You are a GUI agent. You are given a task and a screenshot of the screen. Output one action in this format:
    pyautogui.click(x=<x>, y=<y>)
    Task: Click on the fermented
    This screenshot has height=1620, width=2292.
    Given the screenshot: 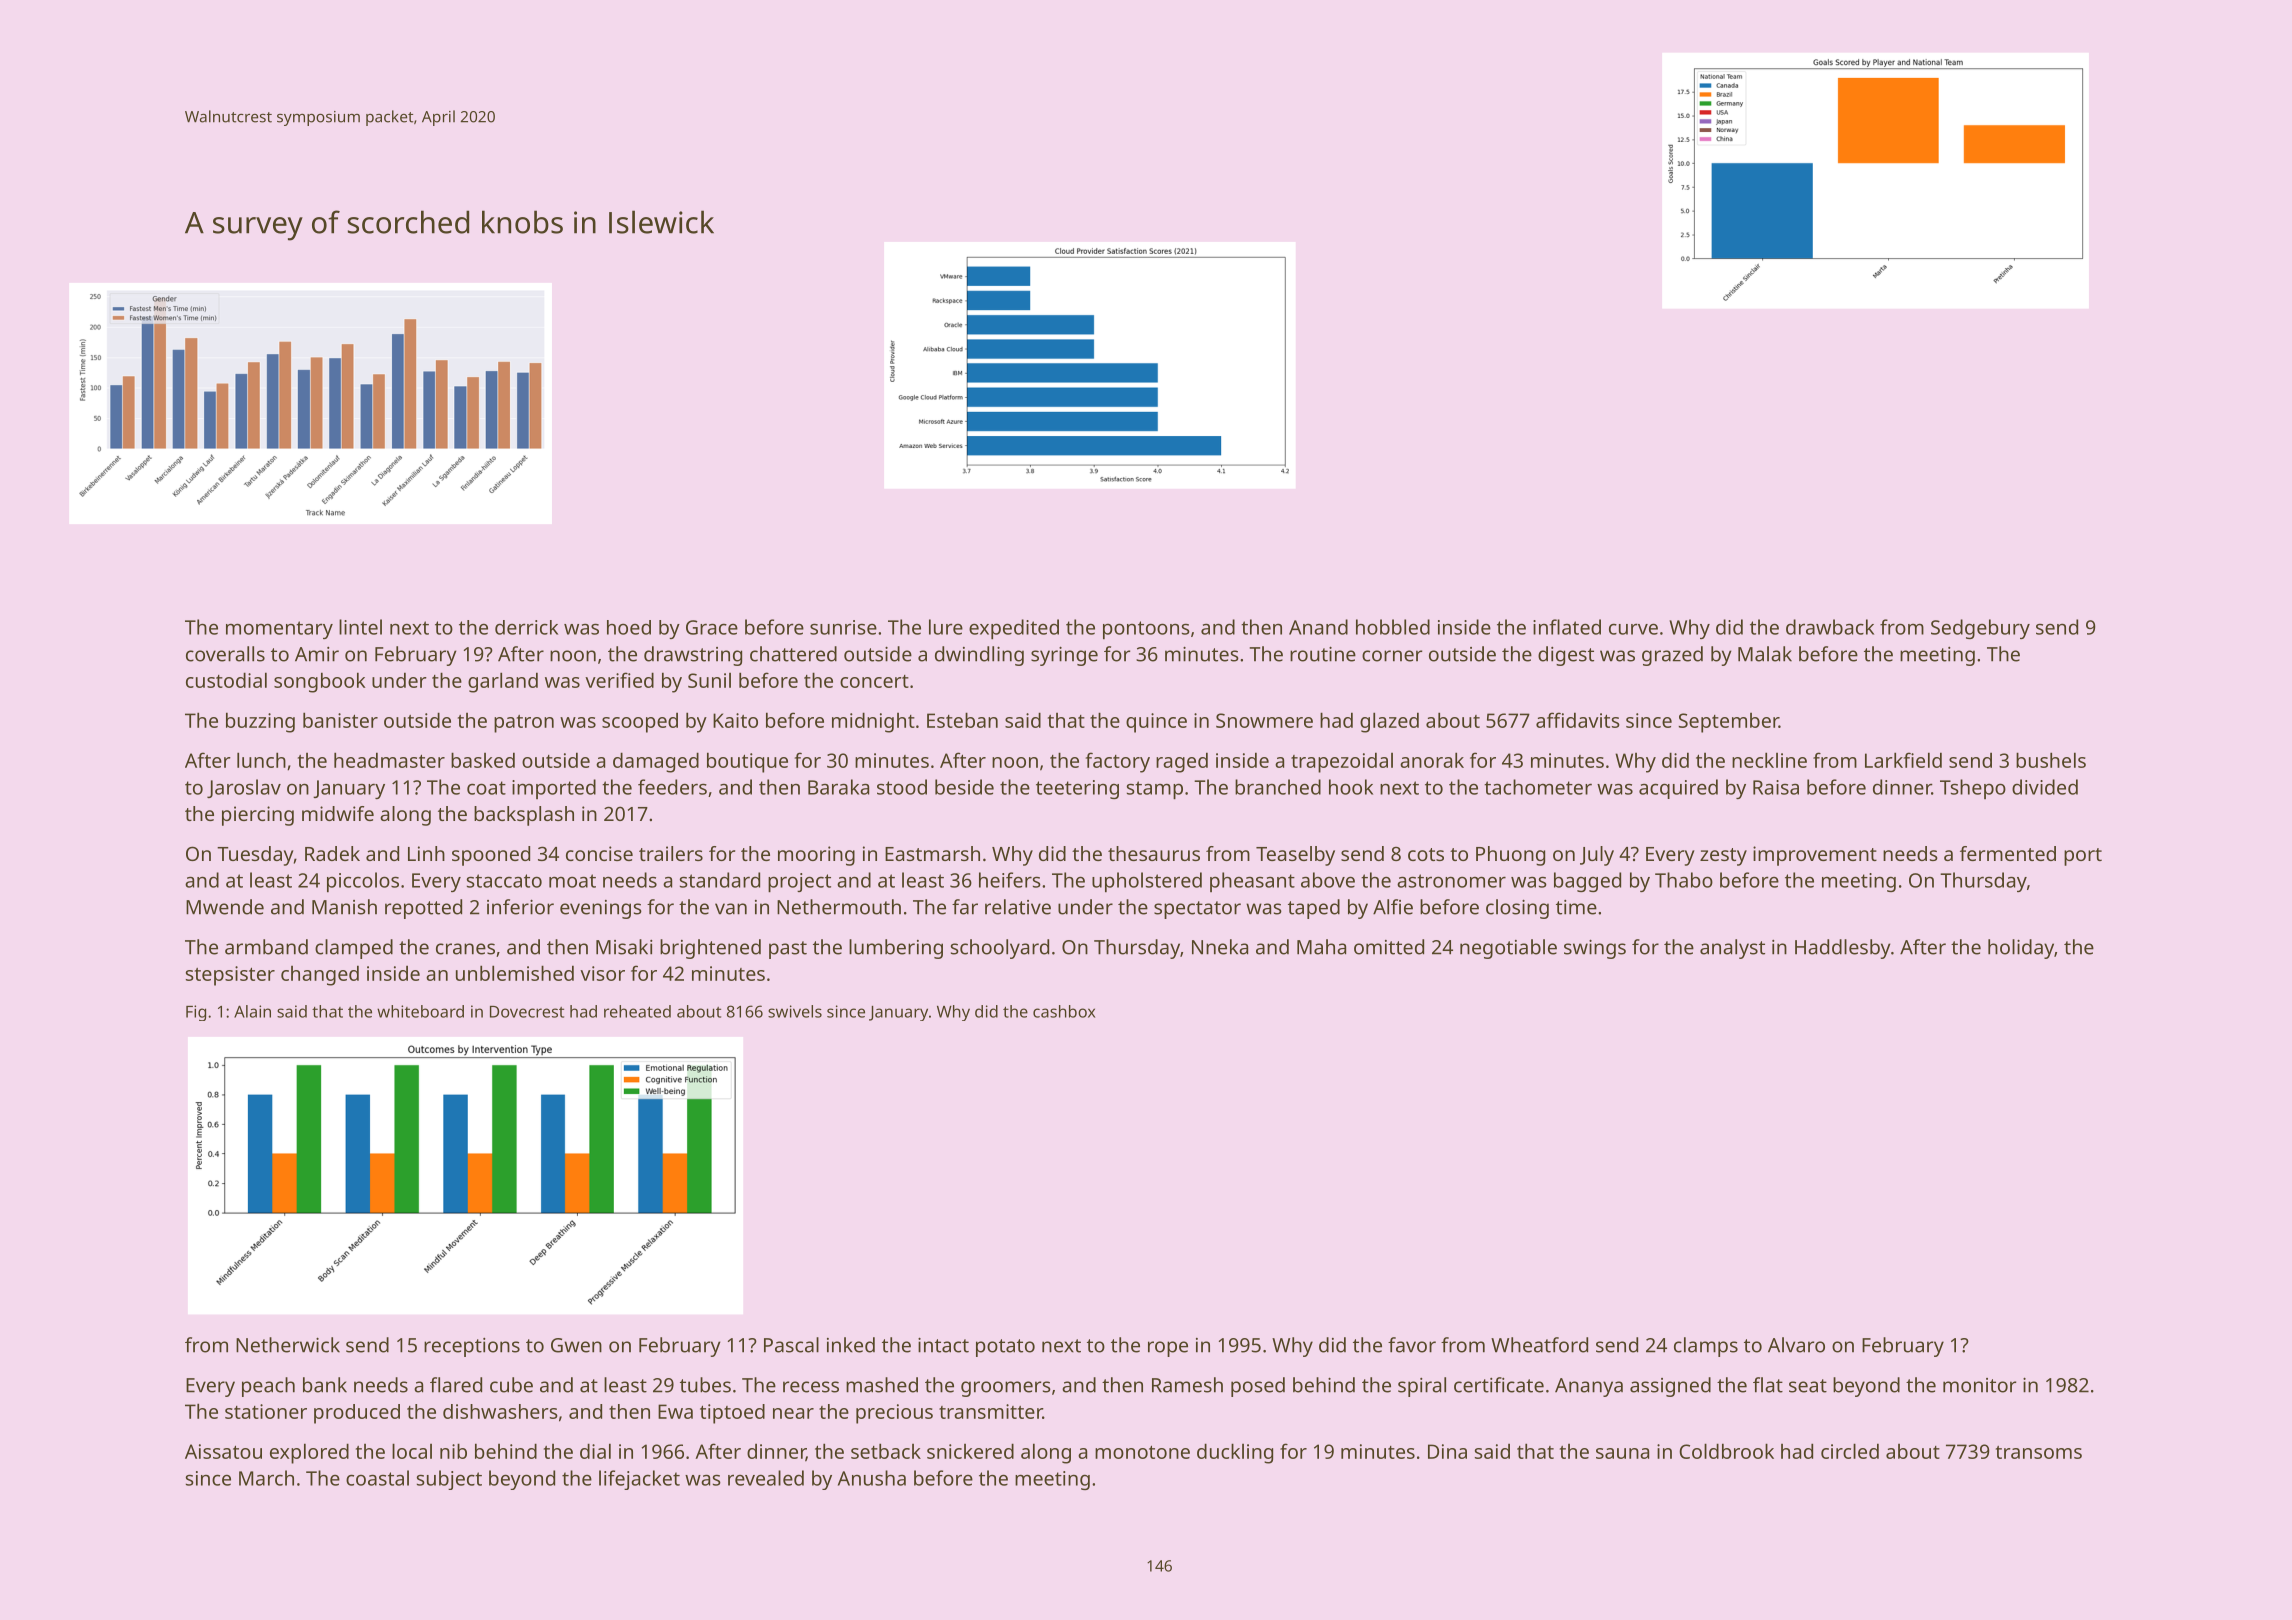 What is the action you would take?
    pyautogui.click(x=2008, y=853)
